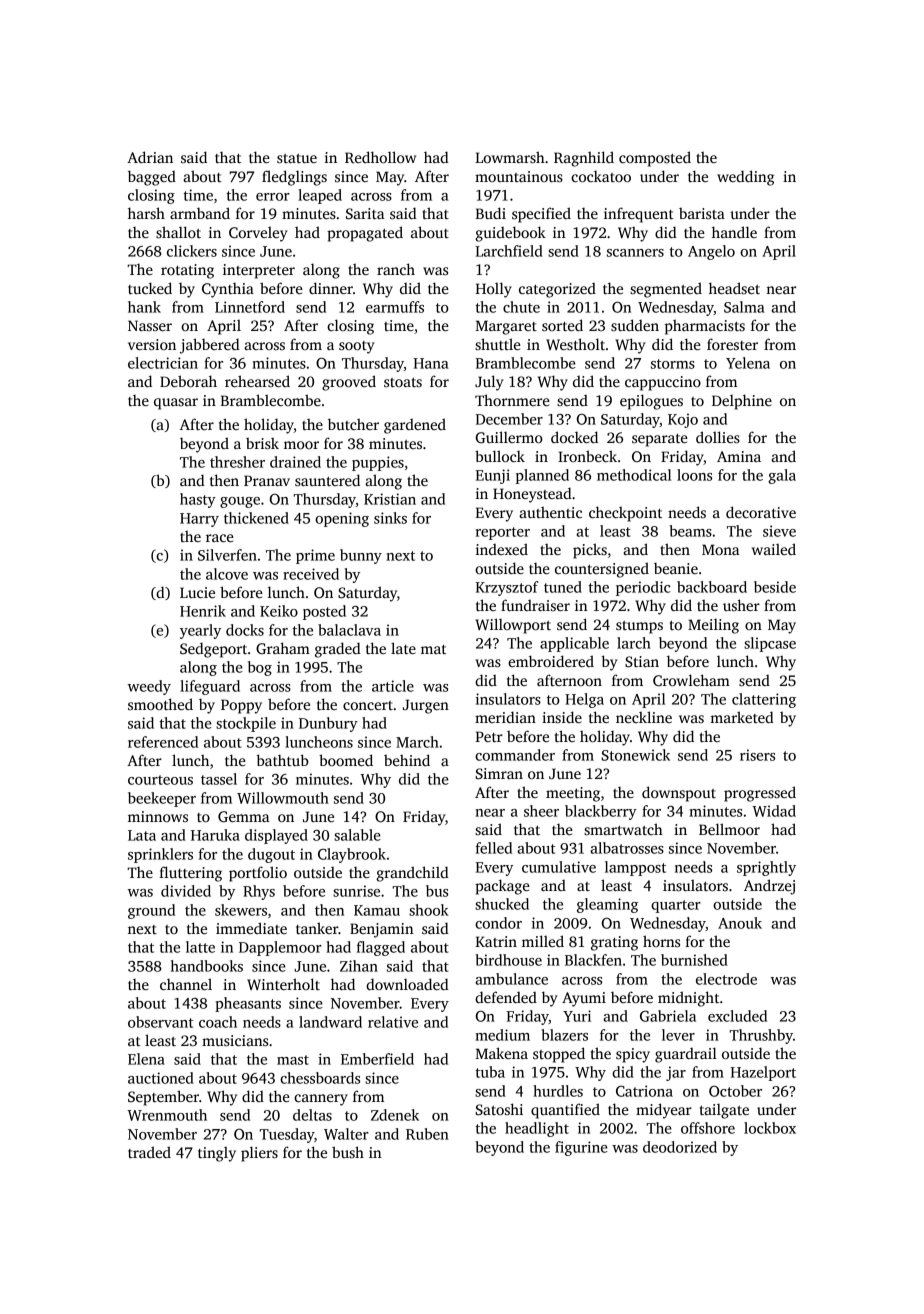 This image has height=1314, width=924. I want to click on deodorized, so click(680, 1147).
